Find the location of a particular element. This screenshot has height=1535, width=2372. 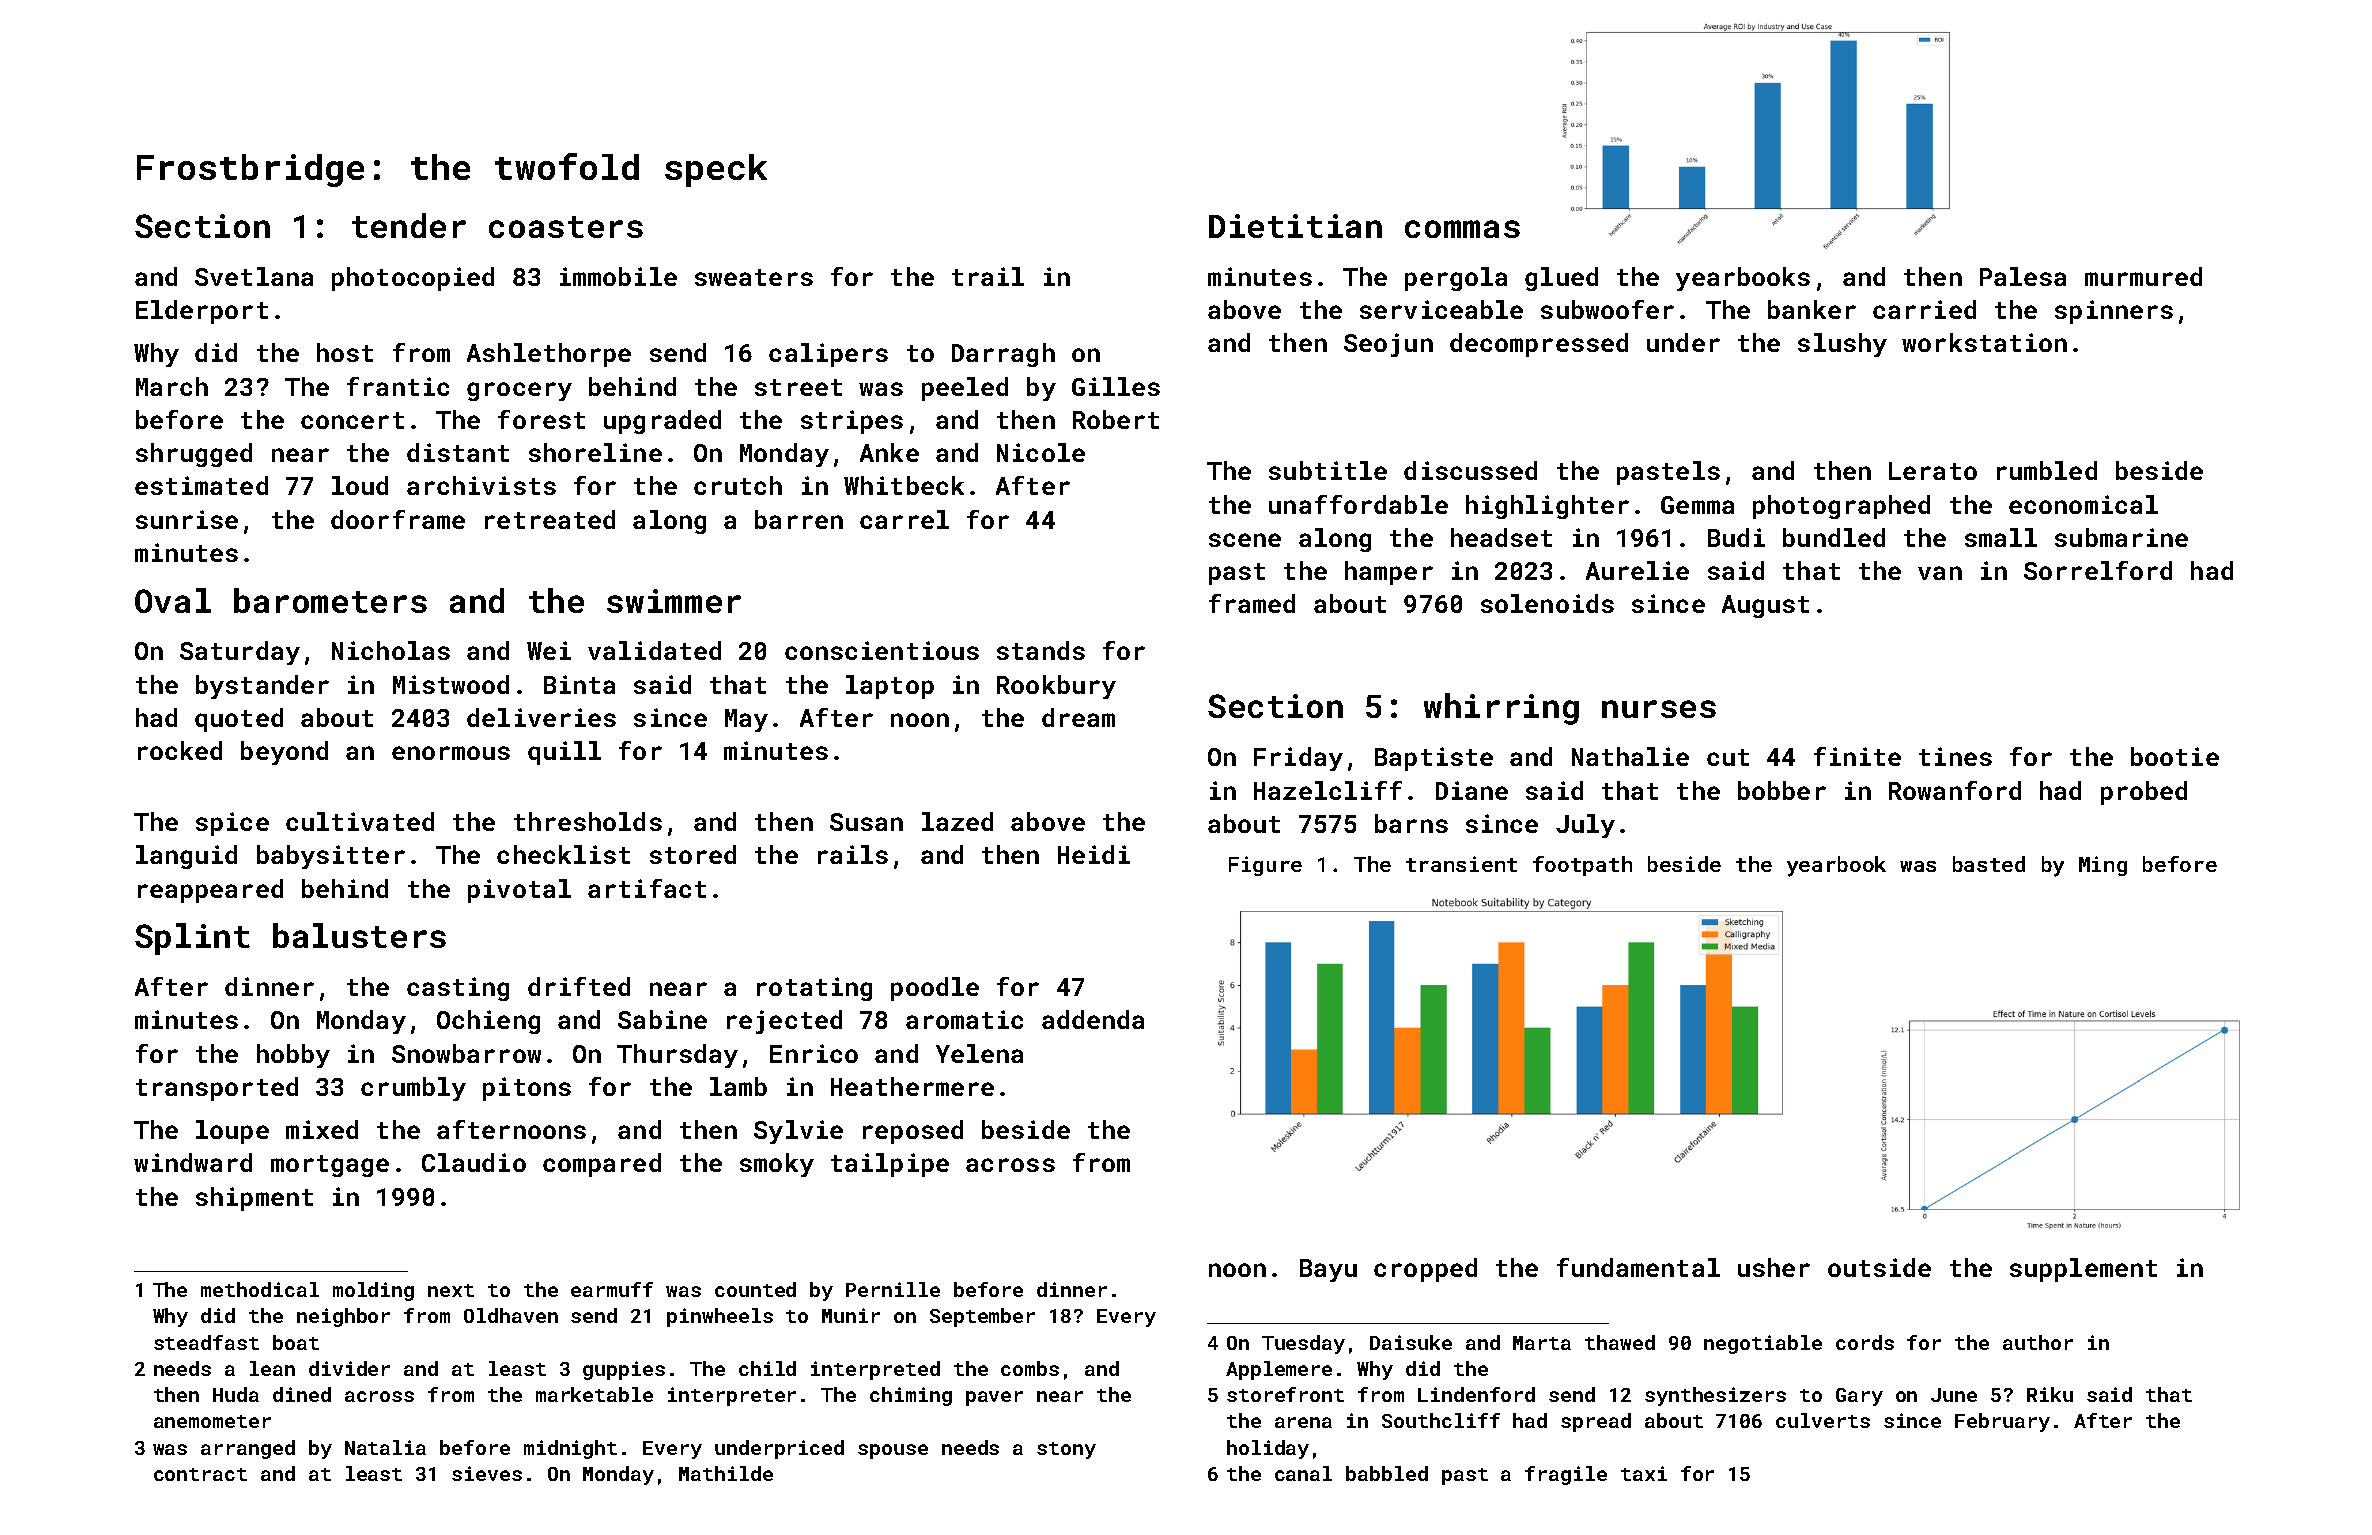

Natalia is located at coordinates (385, 1447).
